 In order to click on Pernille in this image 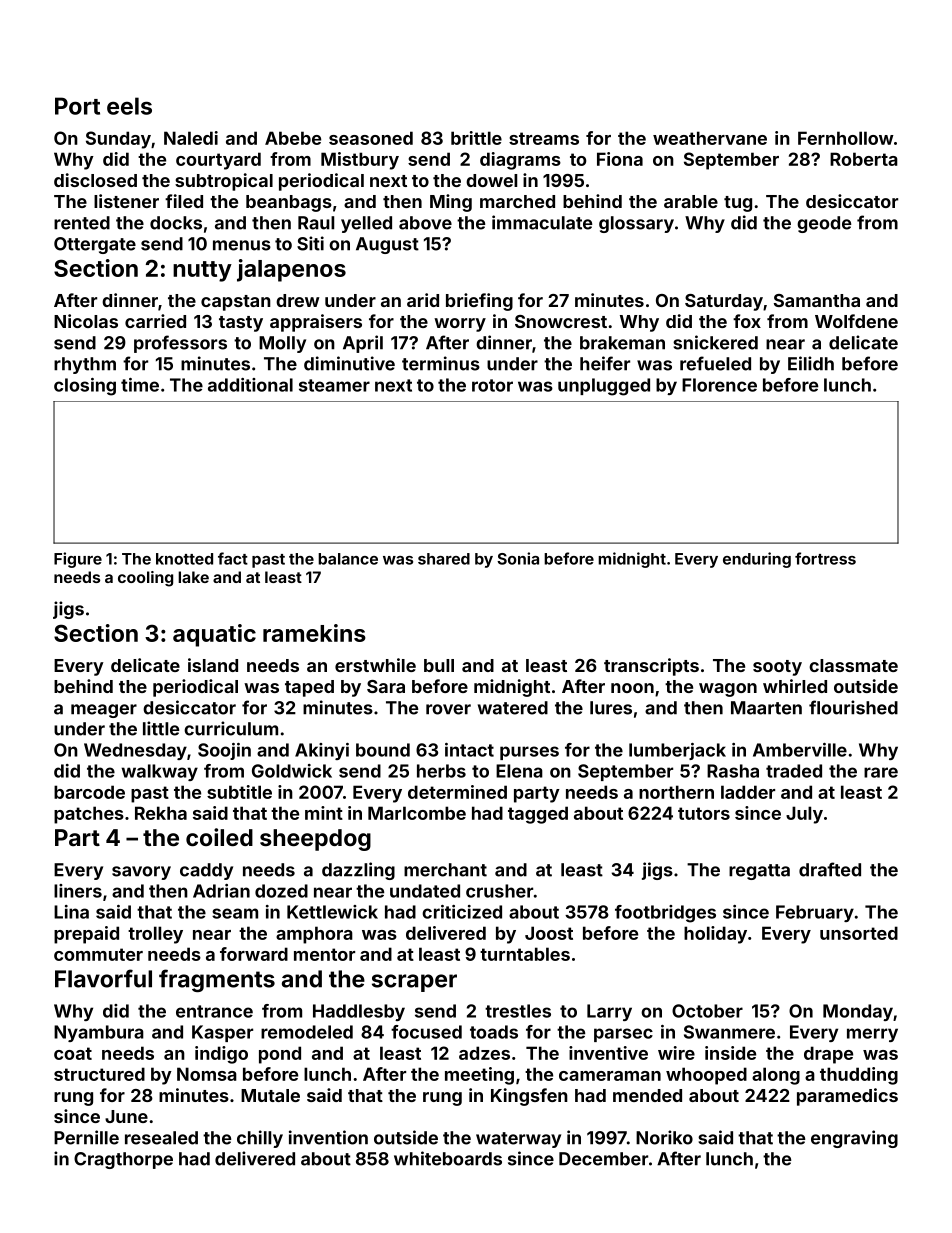, I will do `click(86, 1137)`.
